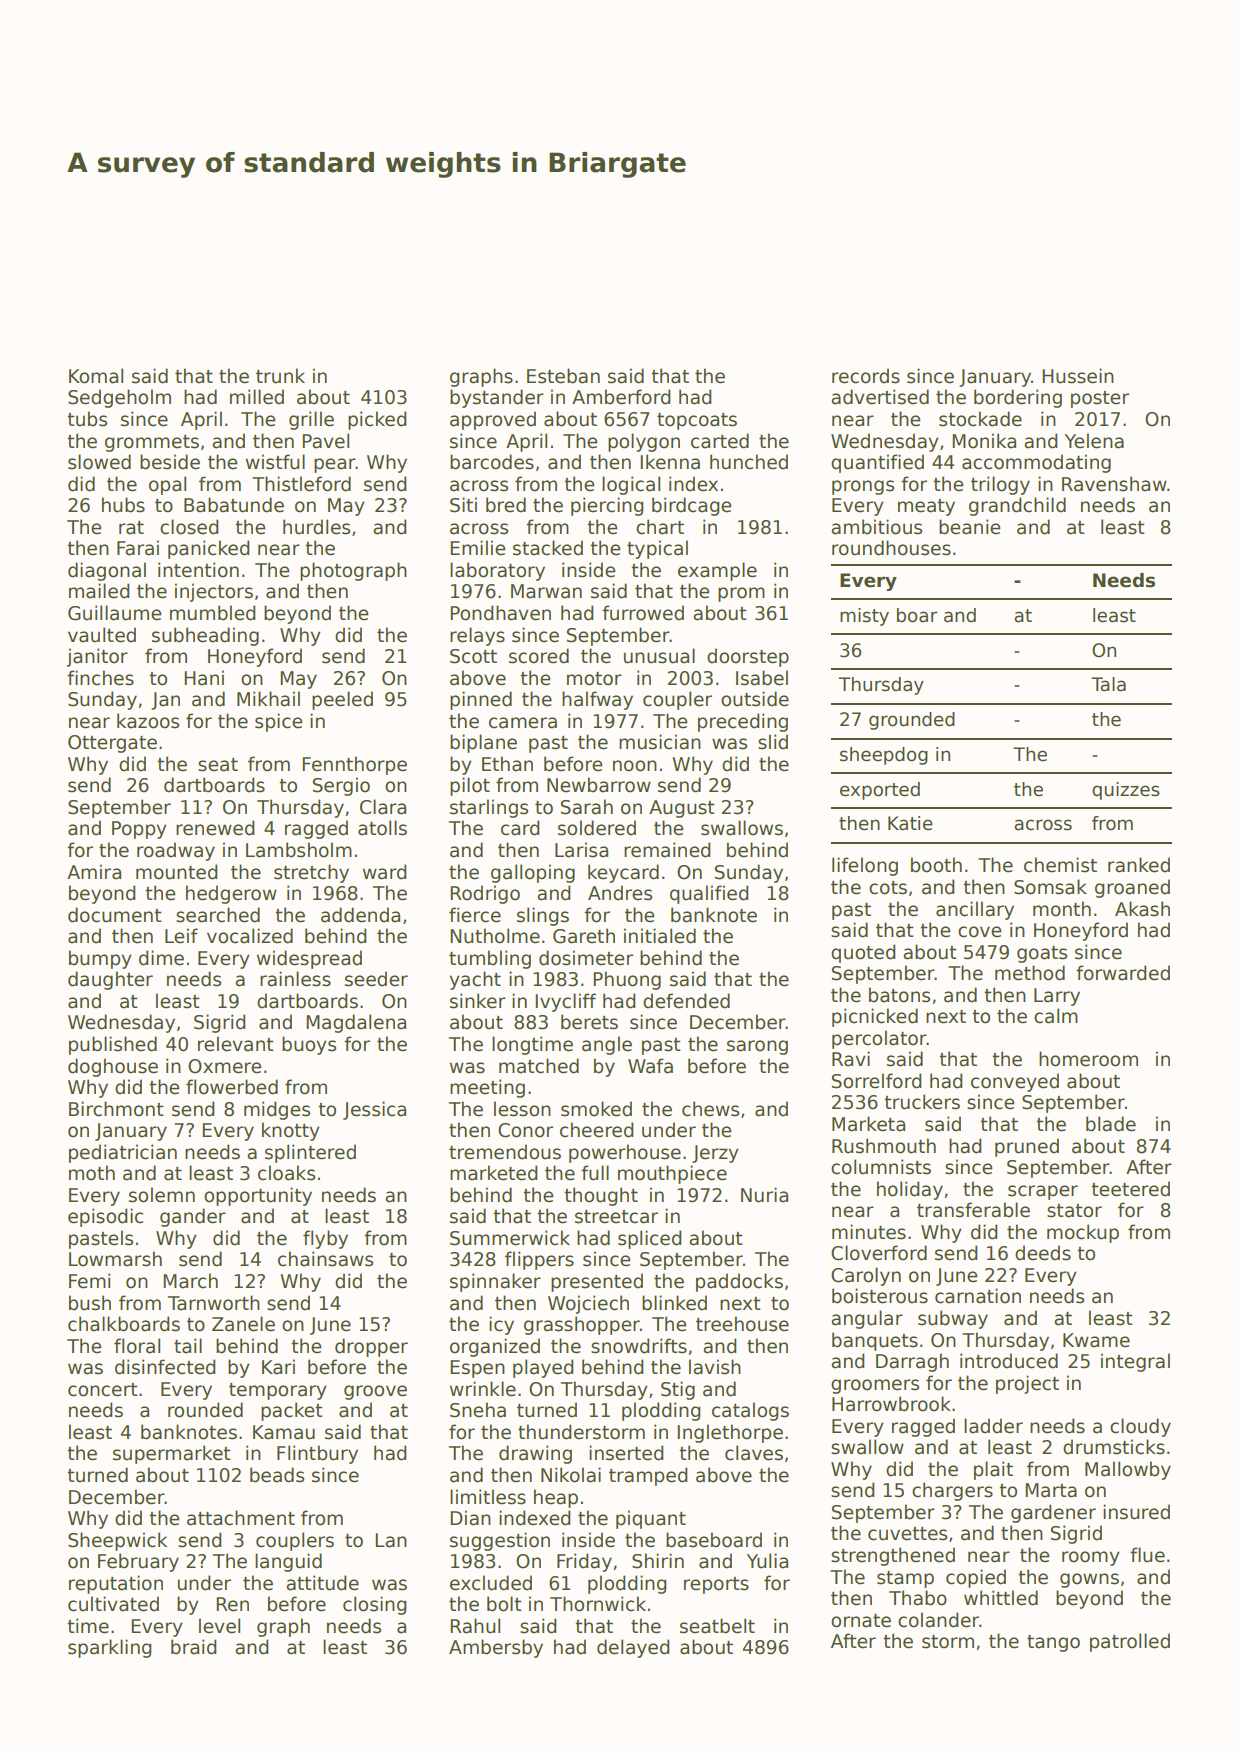 Image resolution: width=1239 pixels, height=1753 pixels. What do you see at coordinates (172, 1454) in the image?
I see `supermarket` at bounding box center [172, 1454].
